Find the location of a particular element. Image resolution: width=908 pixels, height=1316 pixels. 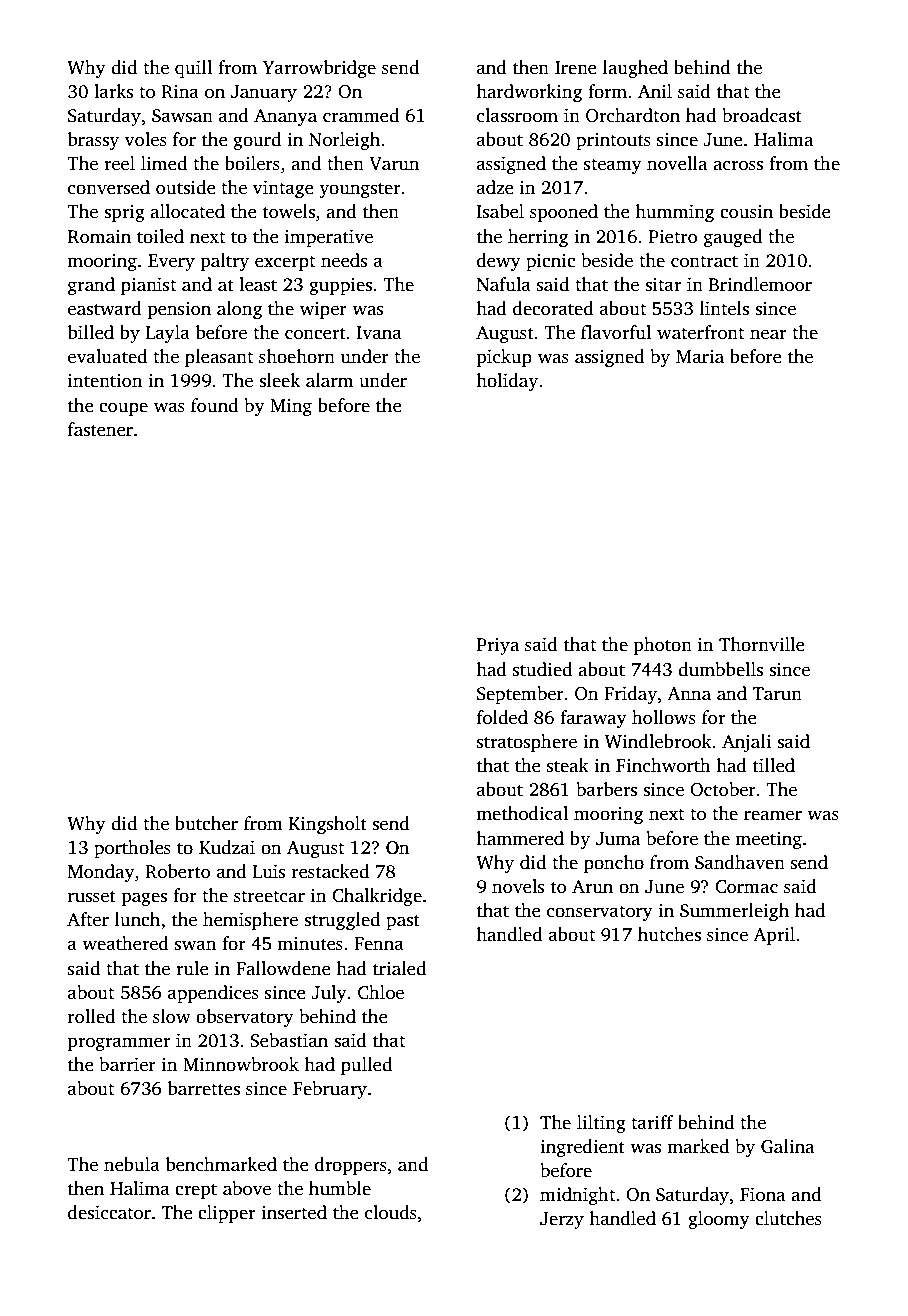

Anil is located at coordinates (655, 91).
